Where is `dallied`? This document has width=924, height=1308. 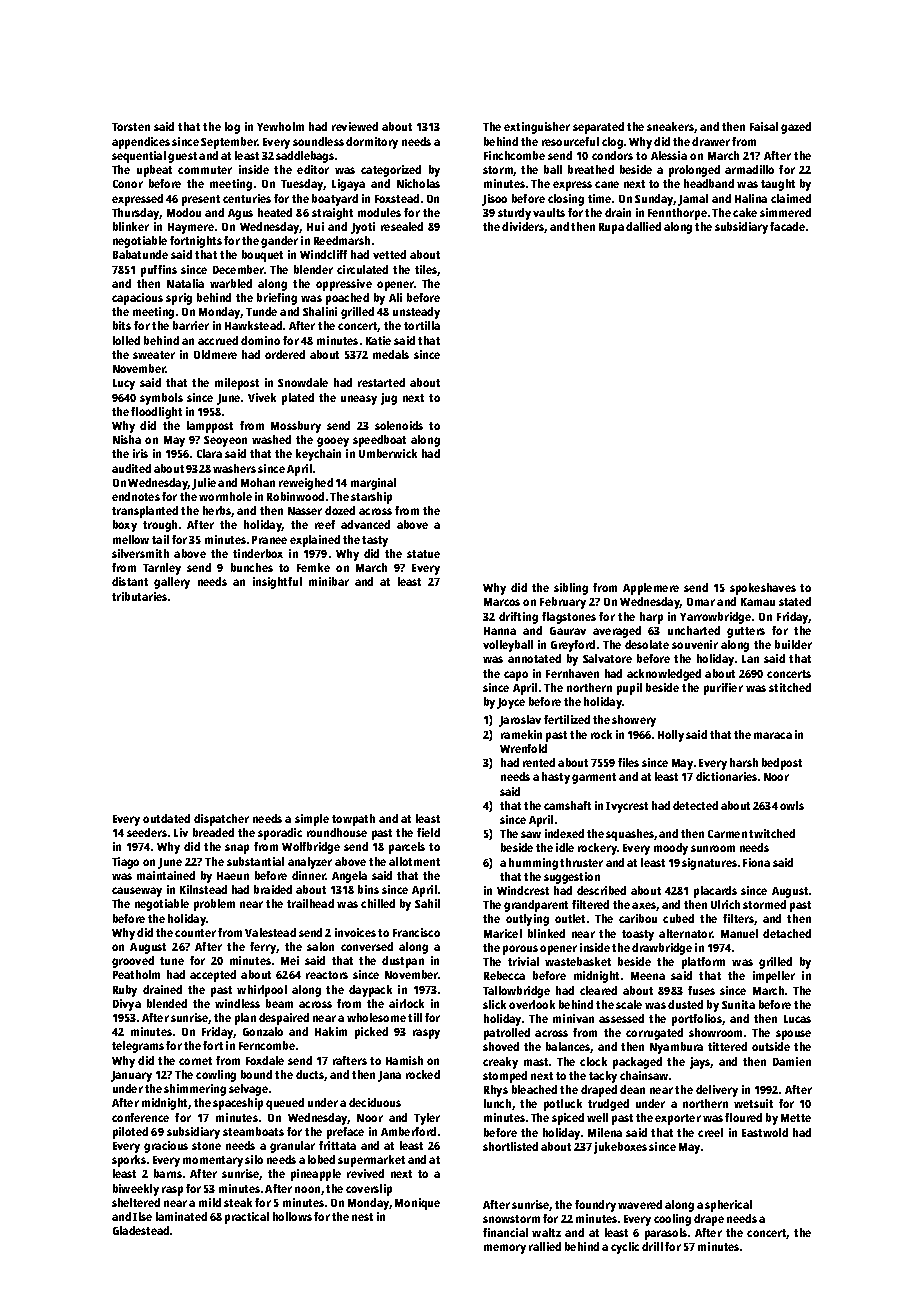
dallied is located at coordinates (643, 226).
